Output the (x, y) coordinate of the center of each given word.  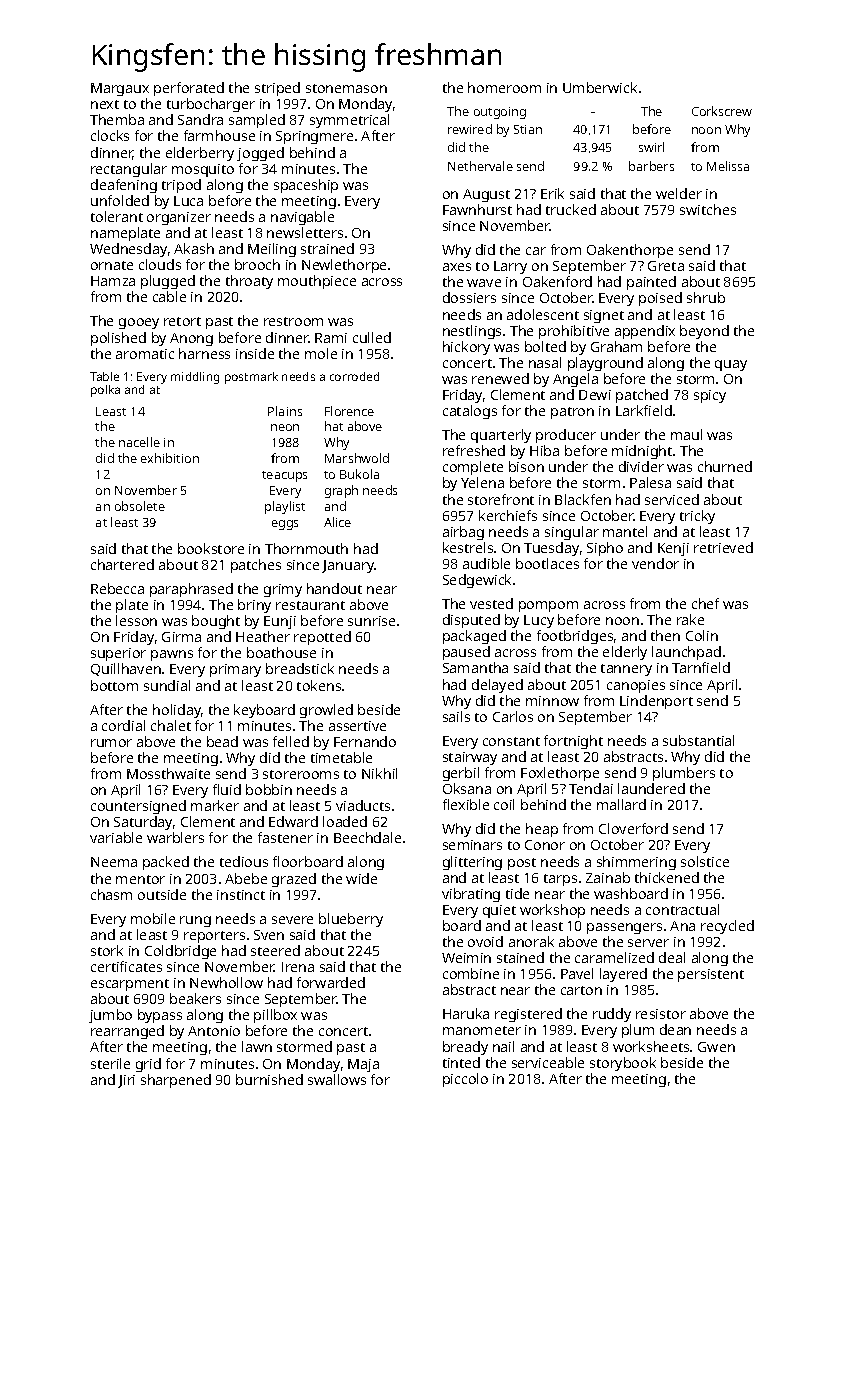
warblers (175, 837)
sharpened (176, 1081)
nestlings (472, 332)
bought (216, 622)
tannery (626, 670)
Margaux (120, 89)
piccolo (465, 1080)
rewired (470, 129)
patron (572, 413)
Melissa (728, 166)
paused (466, 653)
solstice (705, 861)
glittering (472, 863)
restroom (293, 321)
